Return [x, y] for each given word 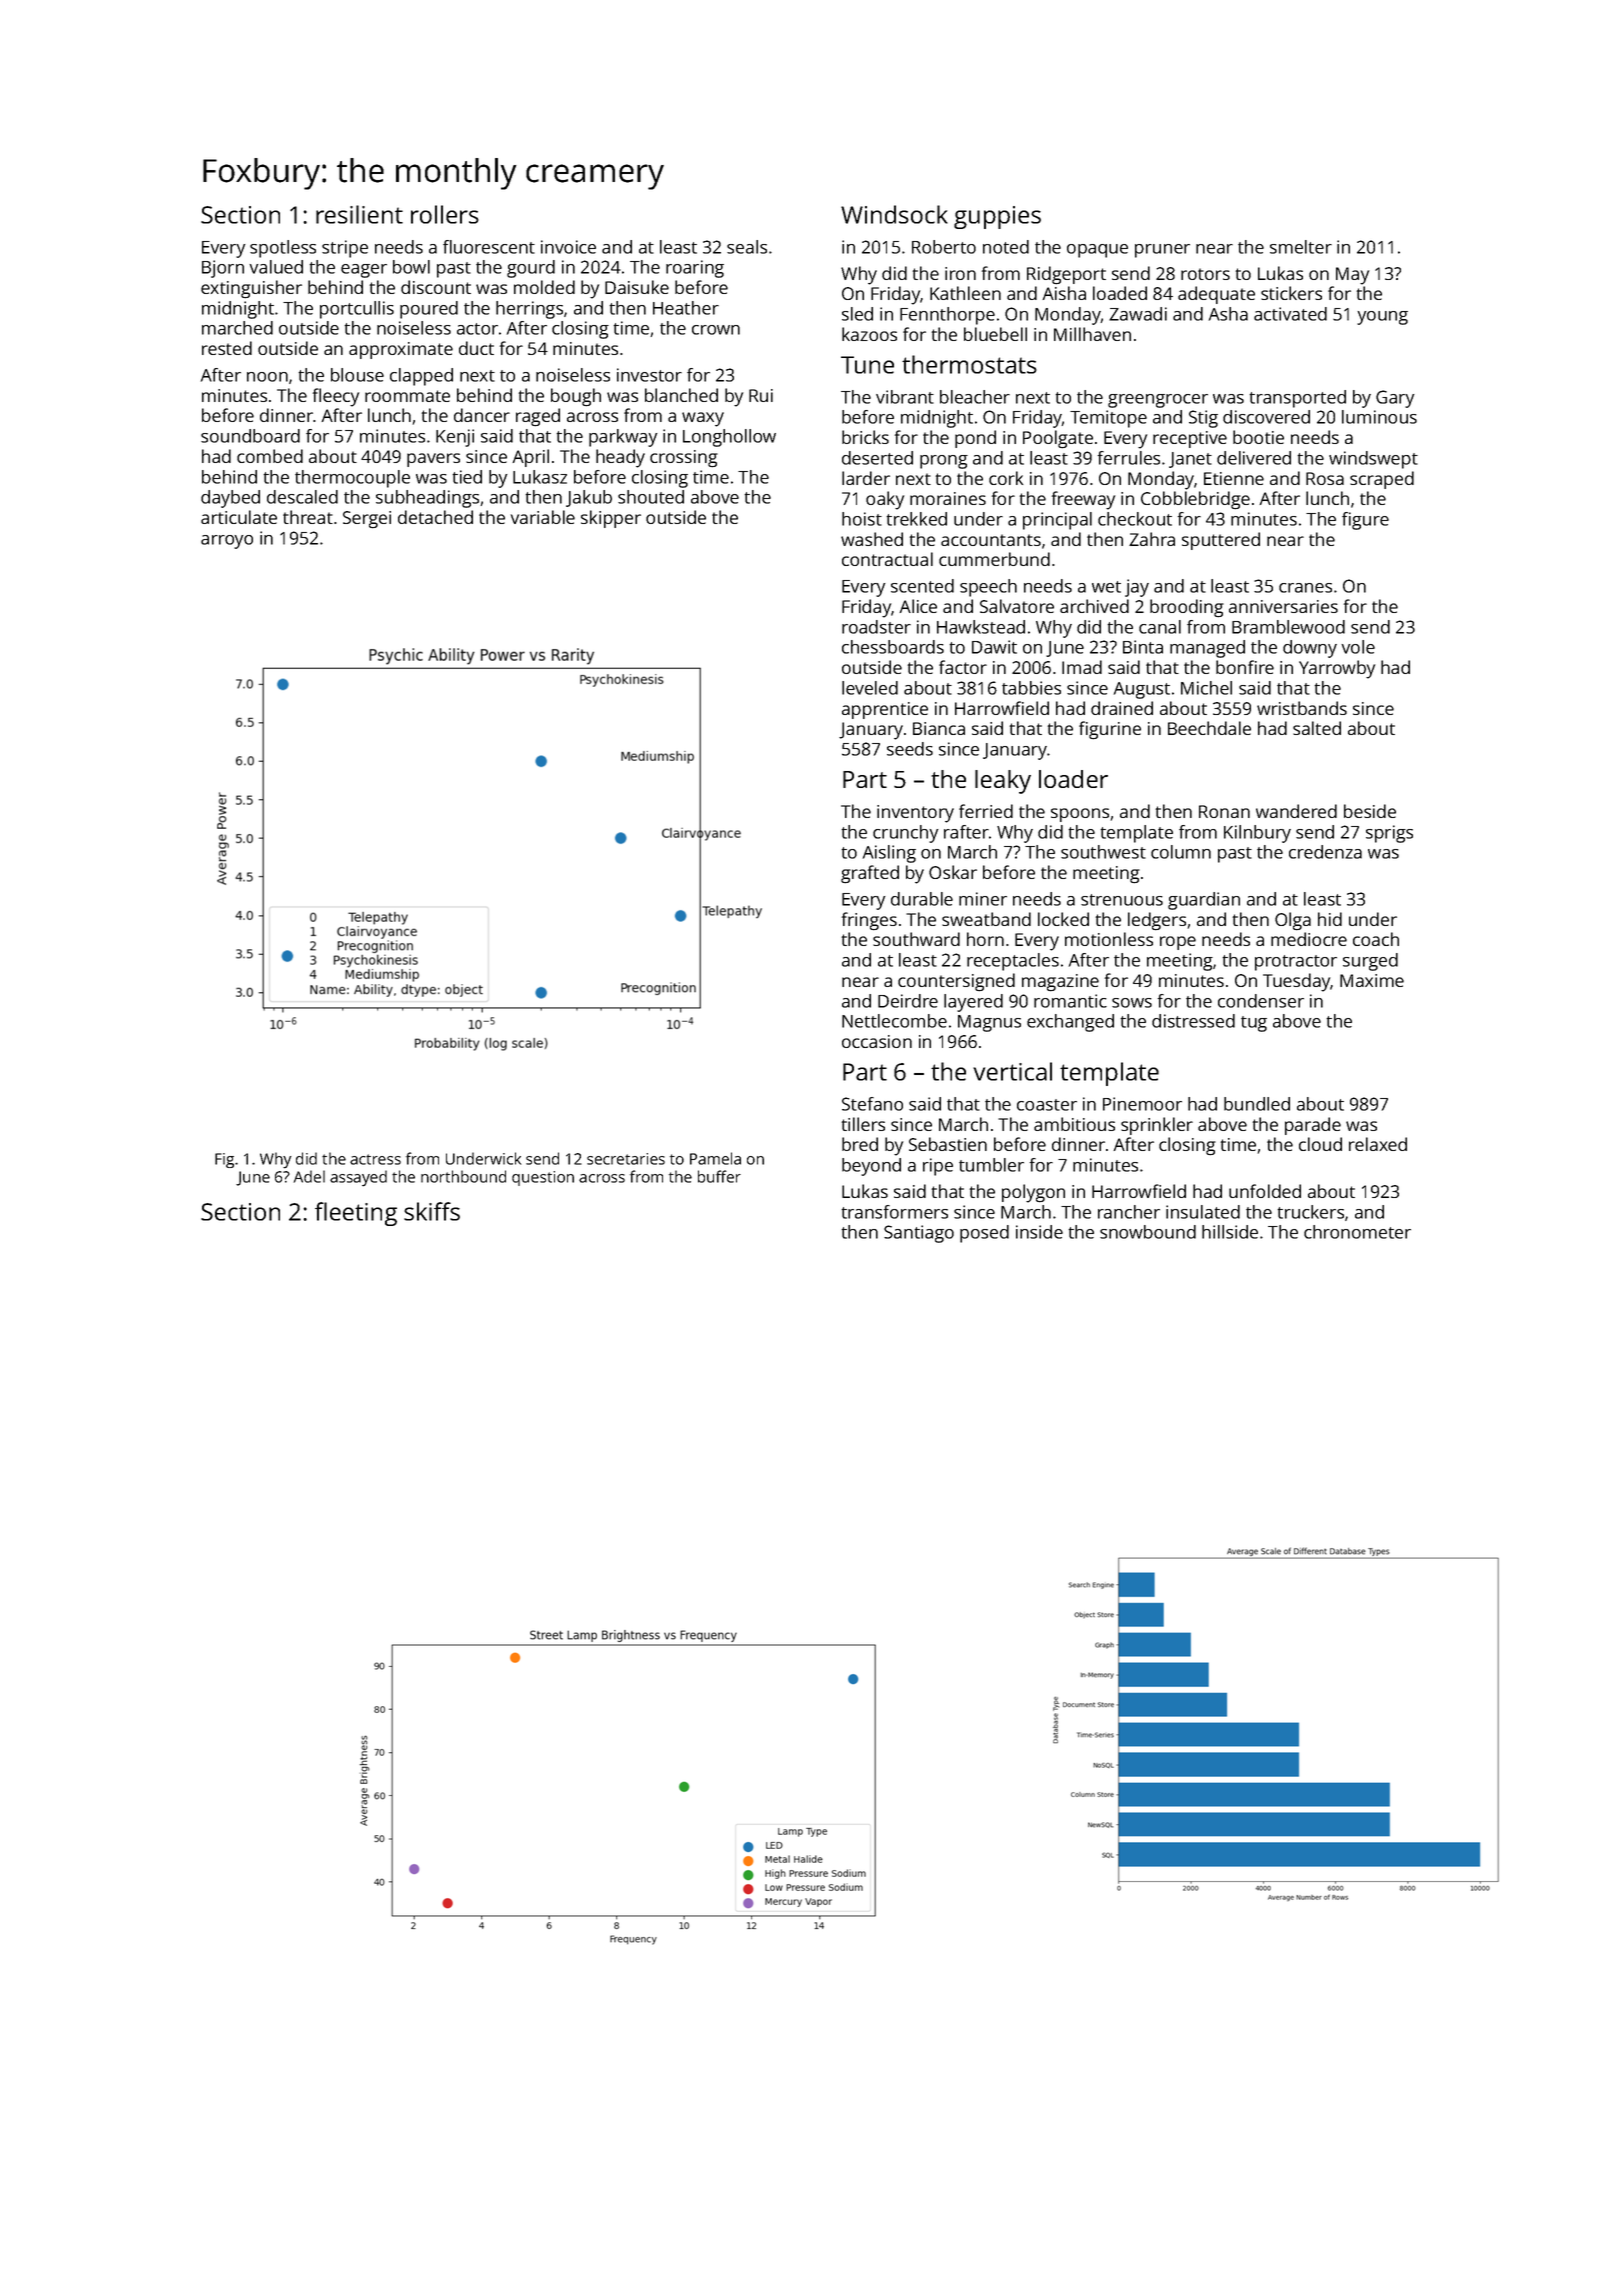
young [1382, 318]
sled [857, 314]
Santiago [919, 1234]
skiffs [432, 1211]
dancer [482, 415]
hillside [1230, 1232]
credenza [1325, 852]
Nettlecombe [894, 1021]
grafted [870, 874]
